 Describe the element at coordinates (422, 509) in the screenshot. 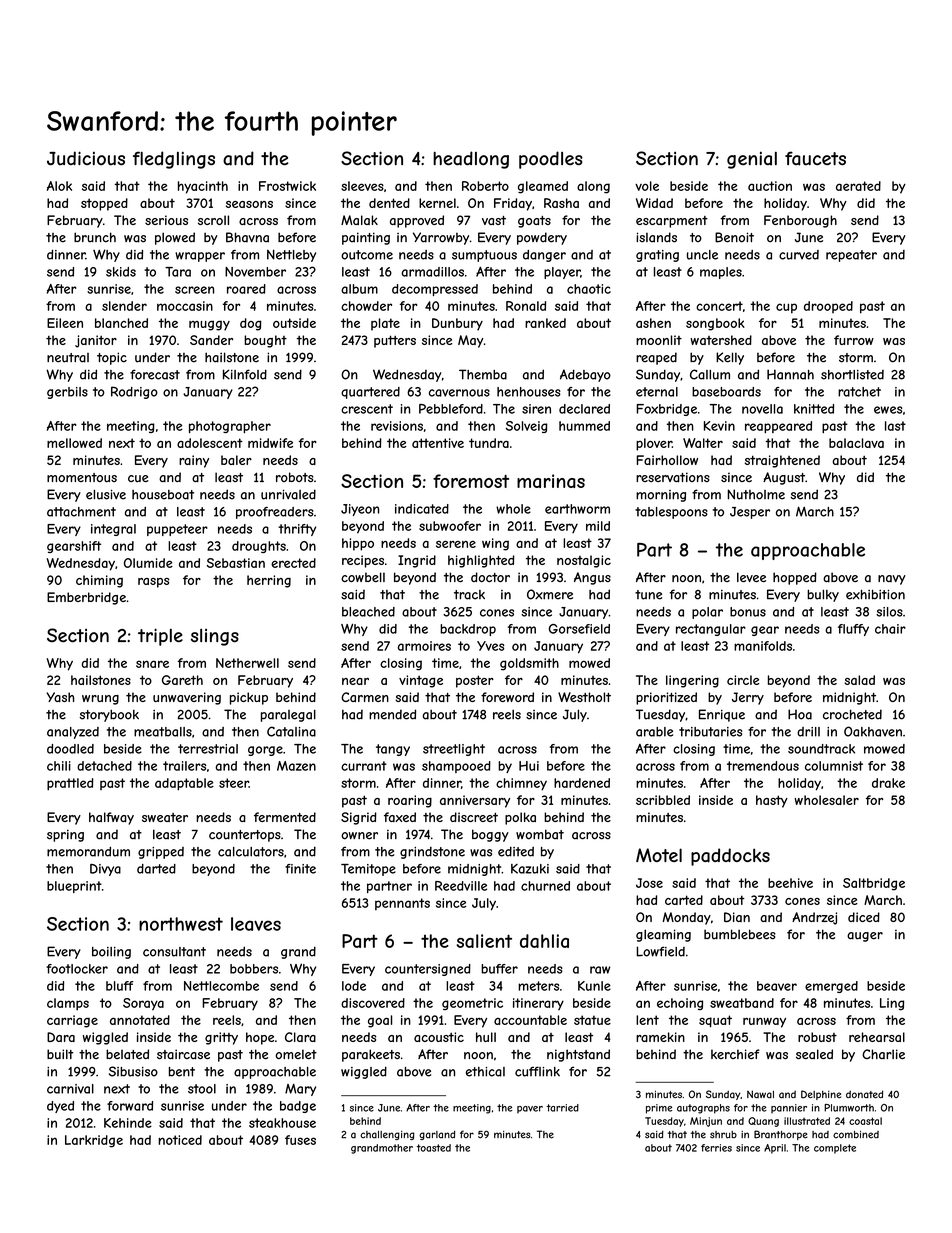

I see `indicated` at that location.
